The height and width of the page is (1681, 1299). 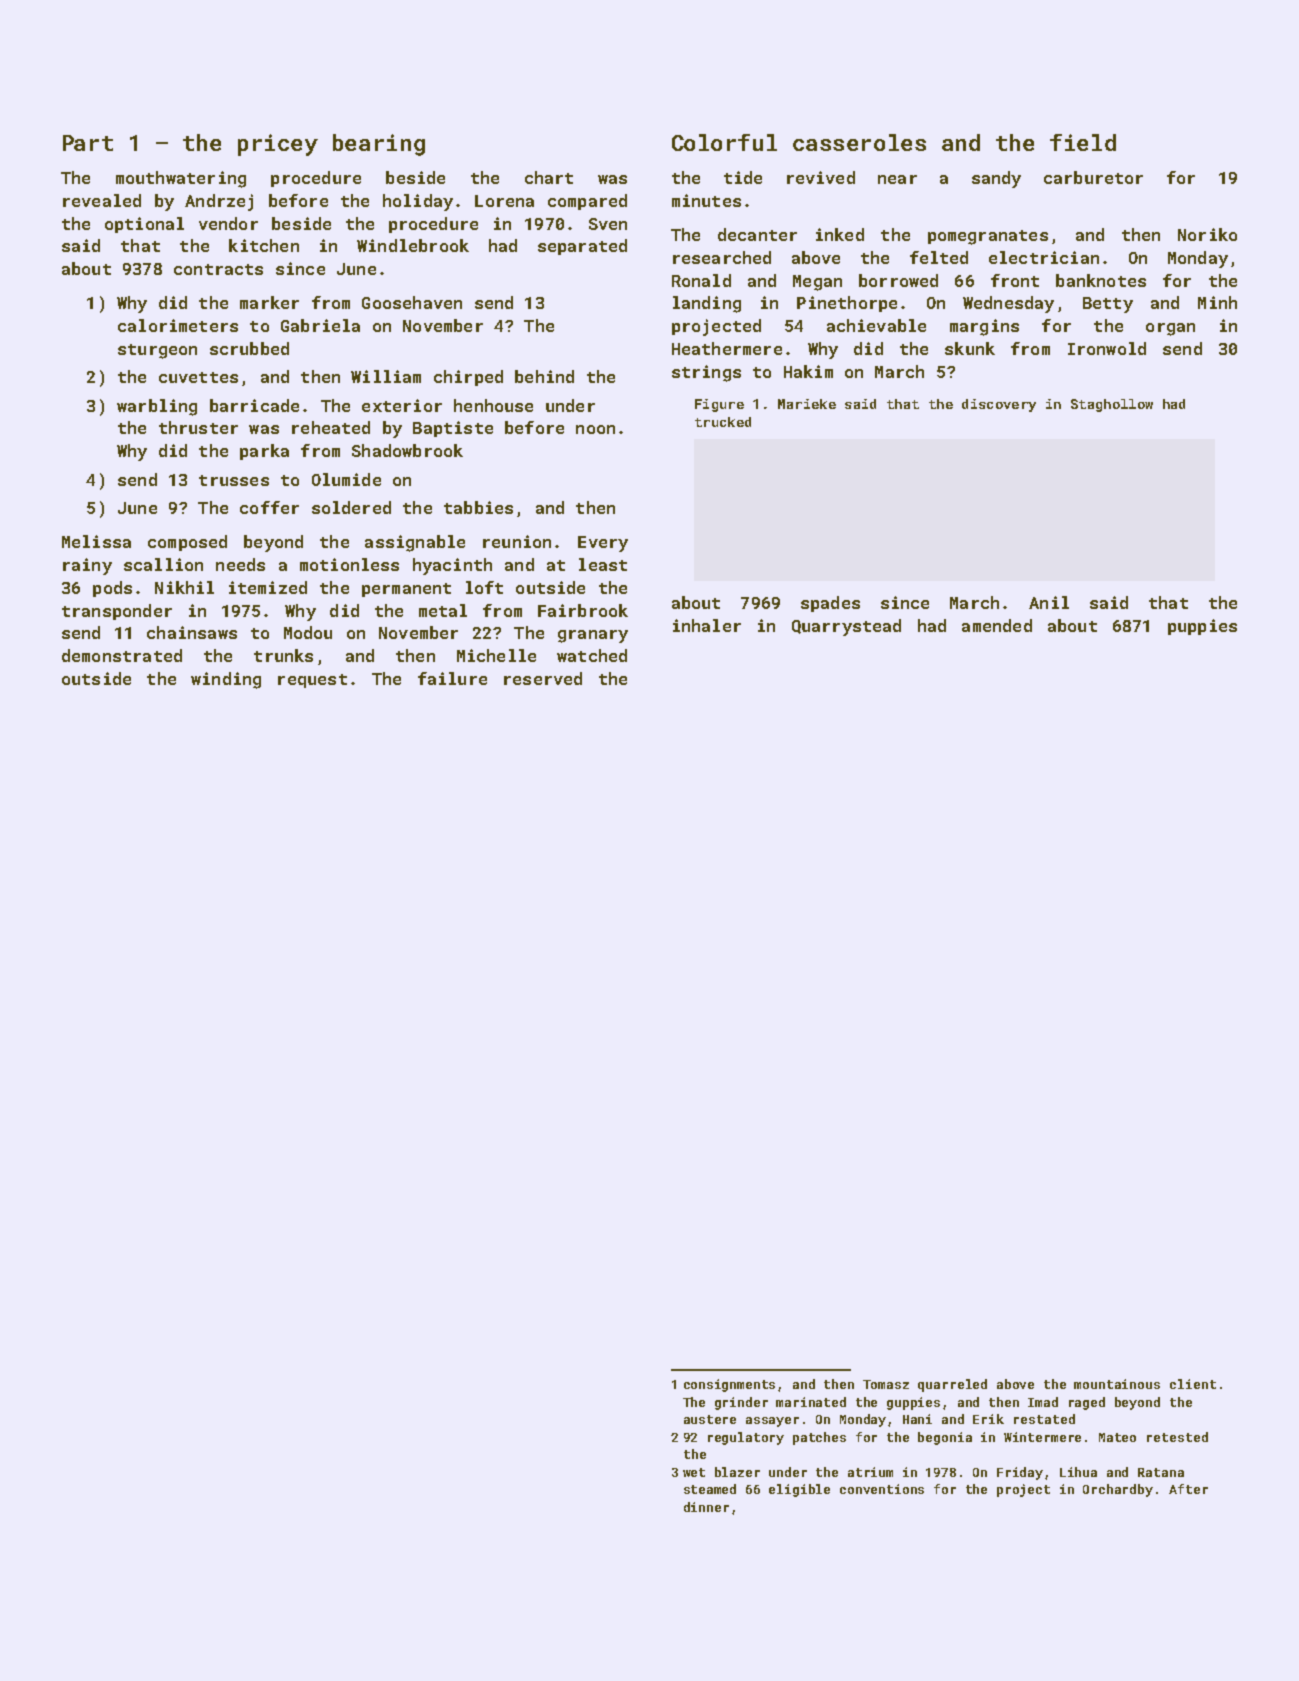 What do you see at coordinates (1217, 302) in the page?
I see `Minh` at bounding box center [1217, 302].
